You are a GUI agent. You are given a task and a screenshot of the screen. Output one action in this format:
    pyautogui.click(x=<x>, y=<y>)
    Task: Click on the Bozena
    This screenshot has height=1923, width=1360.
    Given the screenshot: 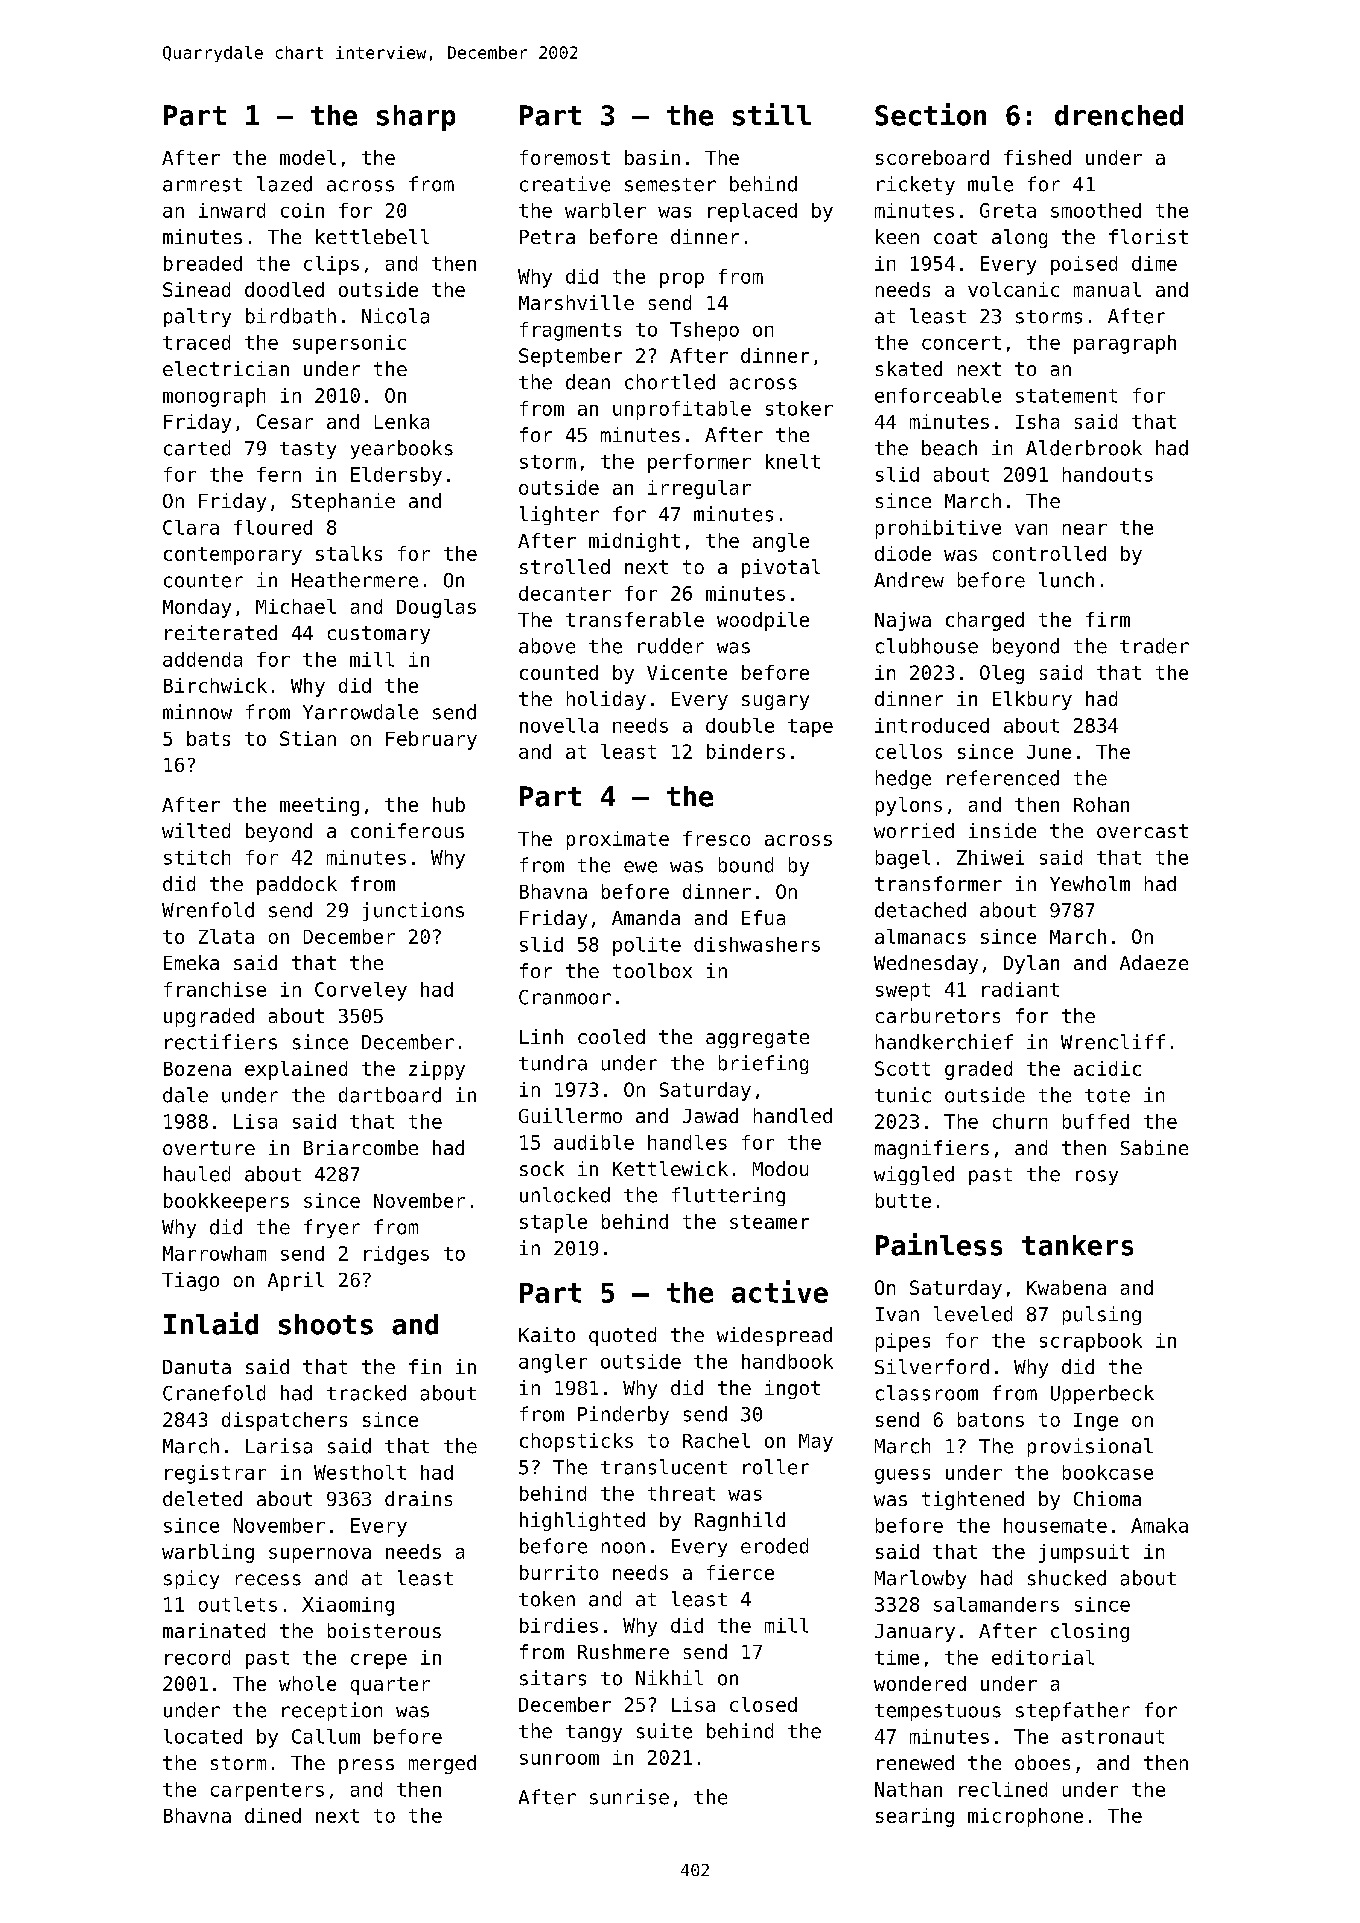 What is the action you would take?
    pyautogui.click(x=197, y=1069)
